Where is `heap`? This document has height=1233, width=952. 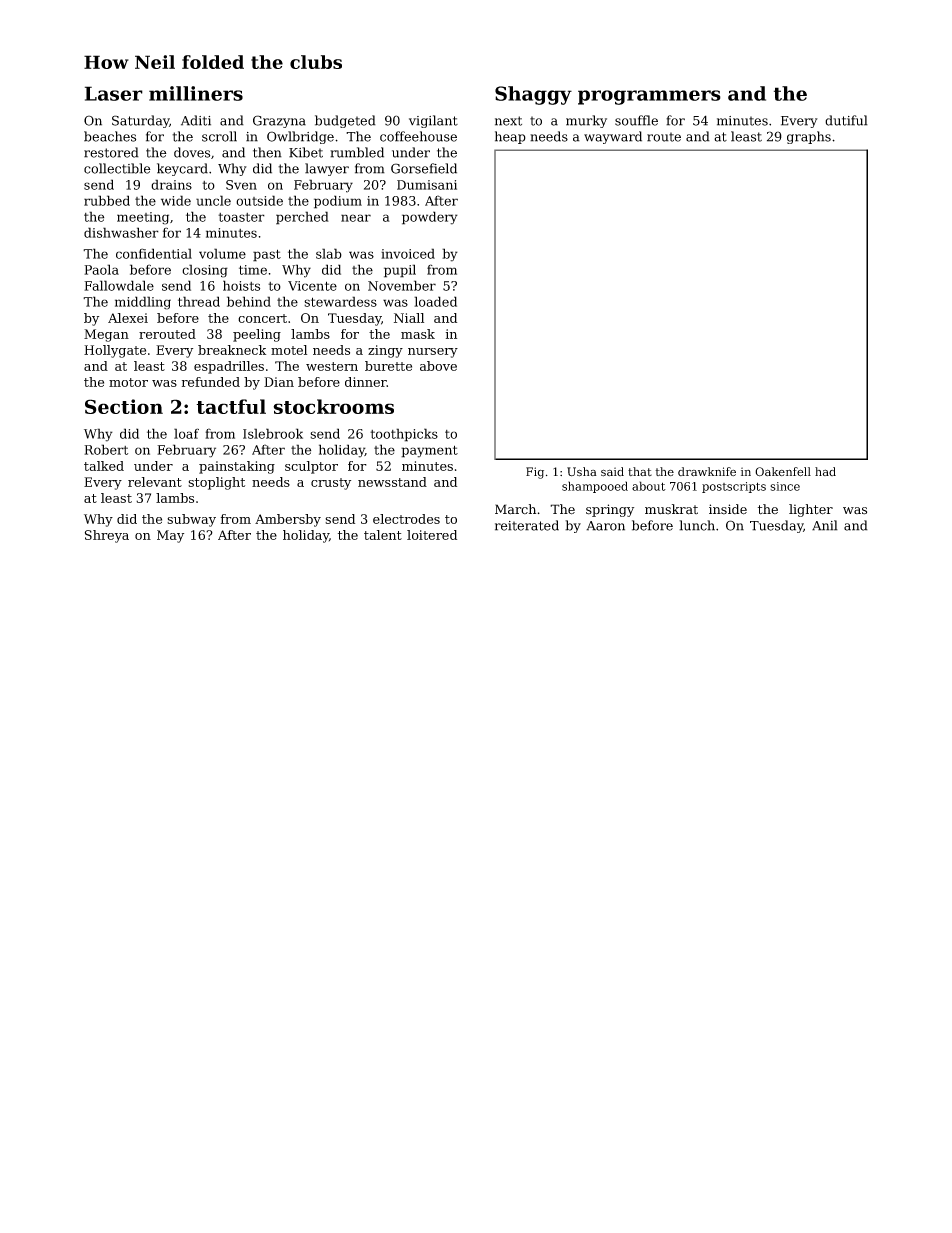 heap is located at coordinates (510, 137).
